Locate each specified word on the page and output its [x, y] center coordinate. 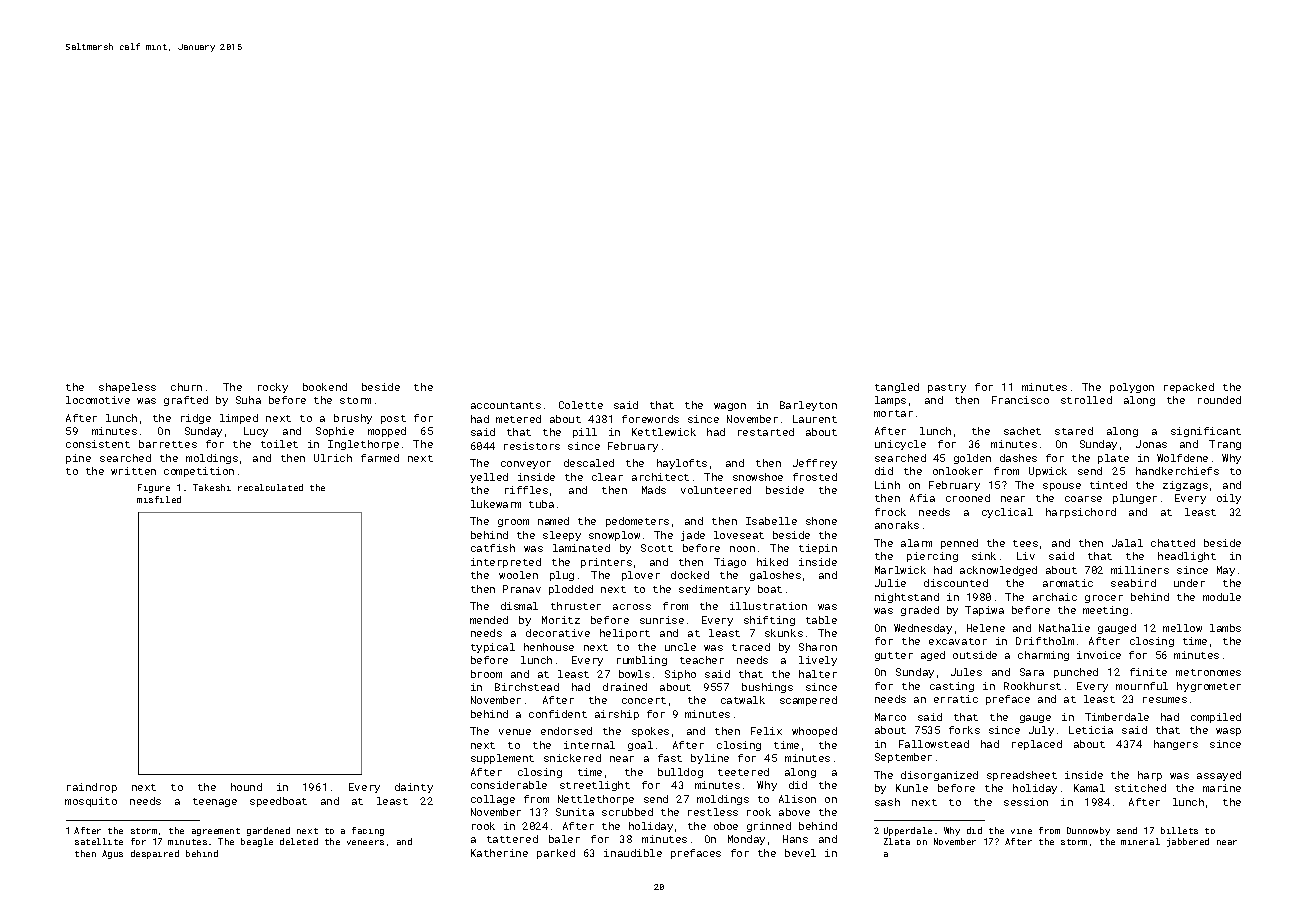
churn [186, 387]
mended [489, 620]
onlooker [958, 471]
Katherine [499, 853]
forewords [650, 419]
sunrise [662, 620]
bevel [800, 853]
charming [1043, 656]
